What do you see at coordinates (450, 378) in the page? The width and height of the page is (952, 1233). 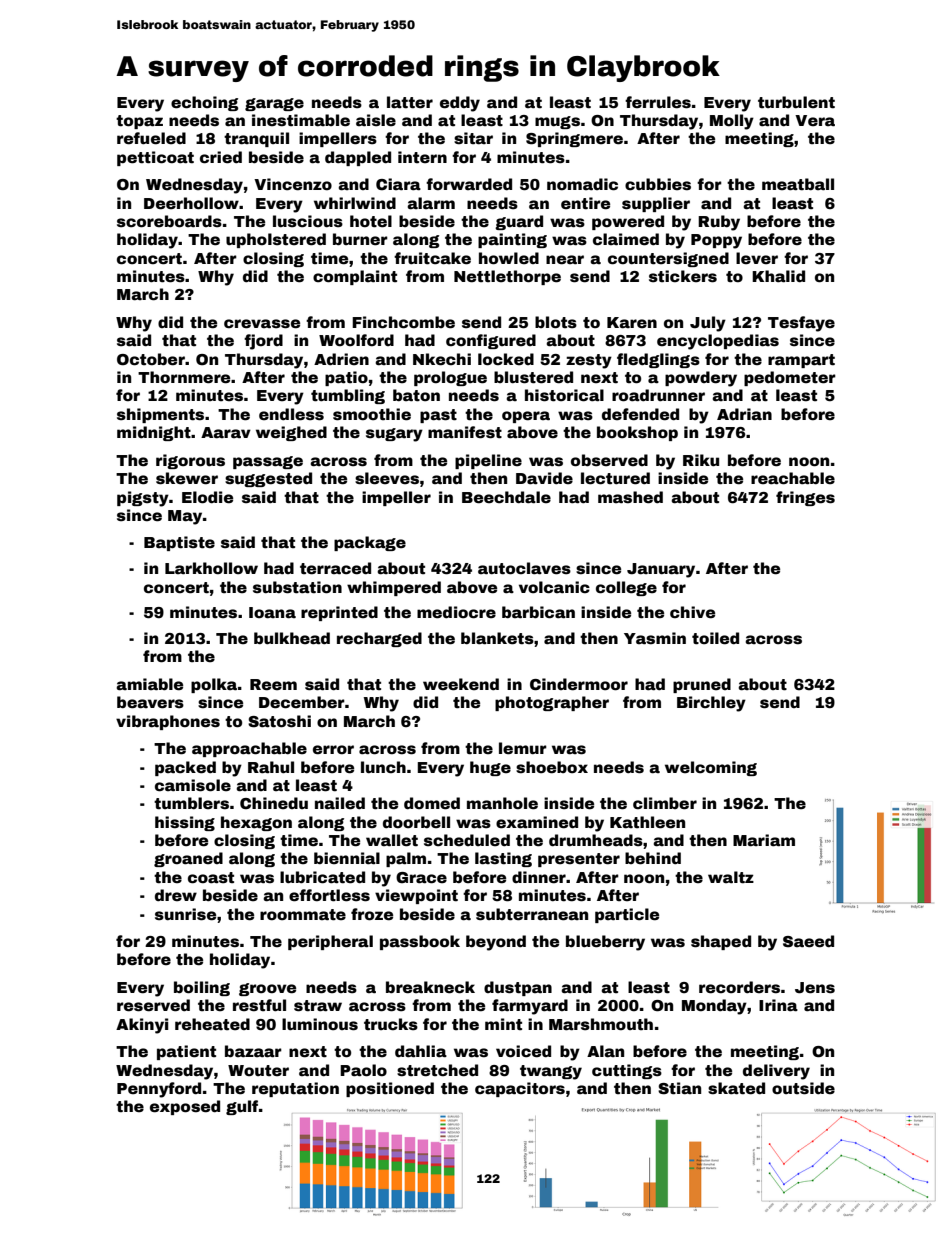 I see `prologue` at bounding box center [450, 378].
